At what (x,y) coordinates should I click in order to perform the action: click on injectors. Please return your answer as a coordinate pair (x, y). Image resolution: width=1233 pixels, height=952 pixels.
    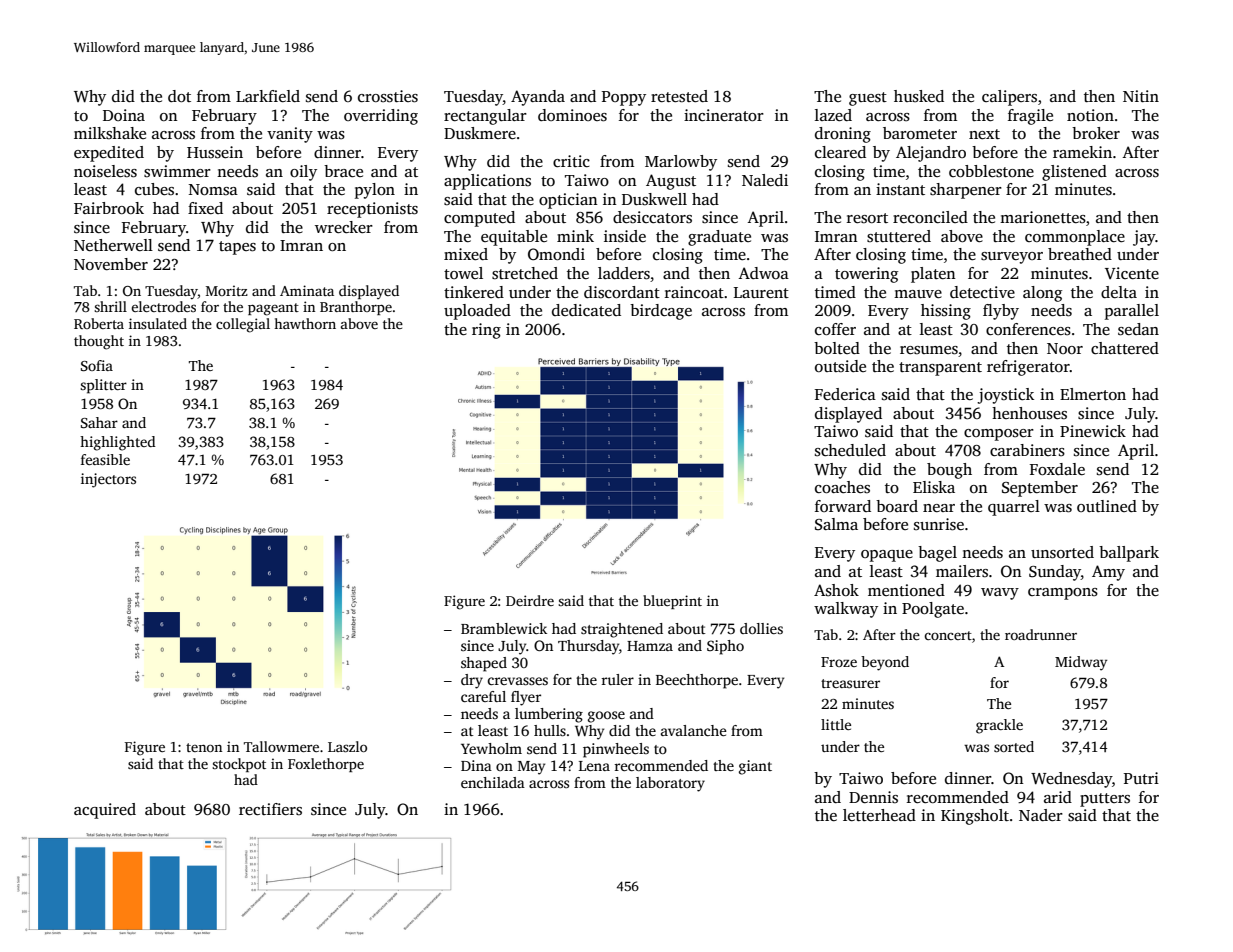
    Looking at the image, I should click on (108, 480).
